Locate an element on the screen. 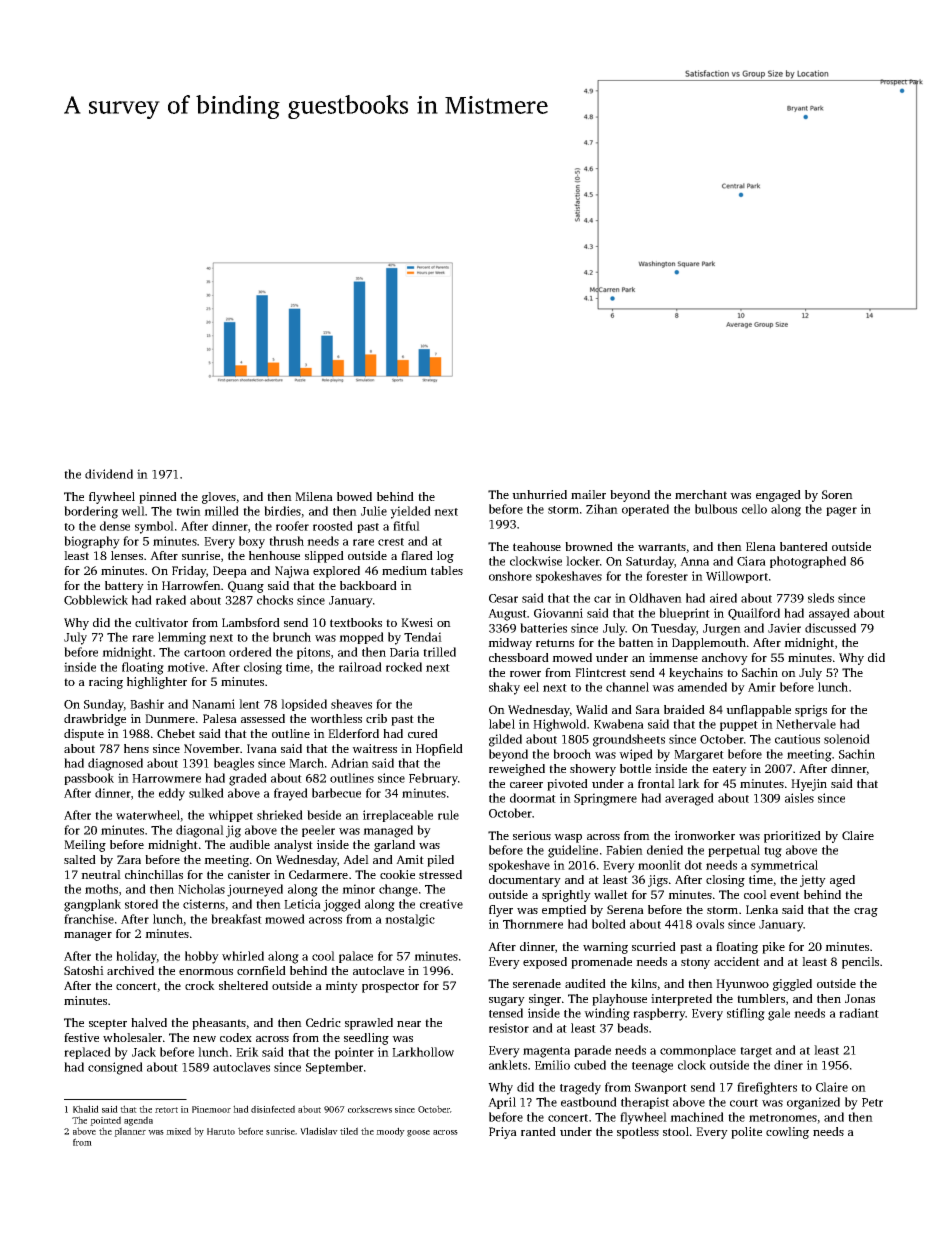  corkscrews is located at coordinates (370, 1109).
